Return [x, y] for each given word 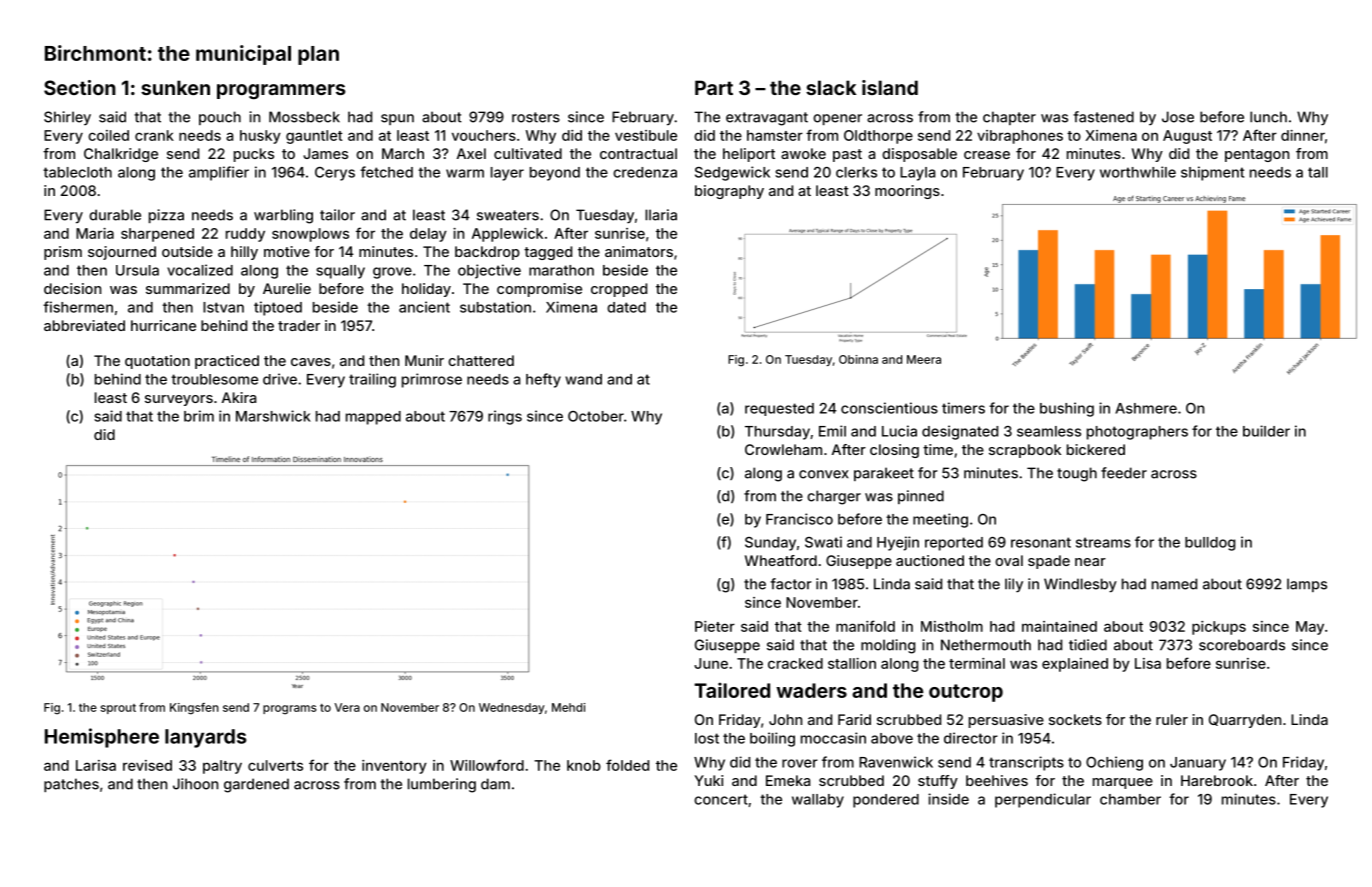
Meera [924, 359]
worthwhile [1138, 172]
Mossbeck [304, 117]
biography [729, 192]
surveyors [179, 400]
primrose [432, 380]
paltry [222, 767]
